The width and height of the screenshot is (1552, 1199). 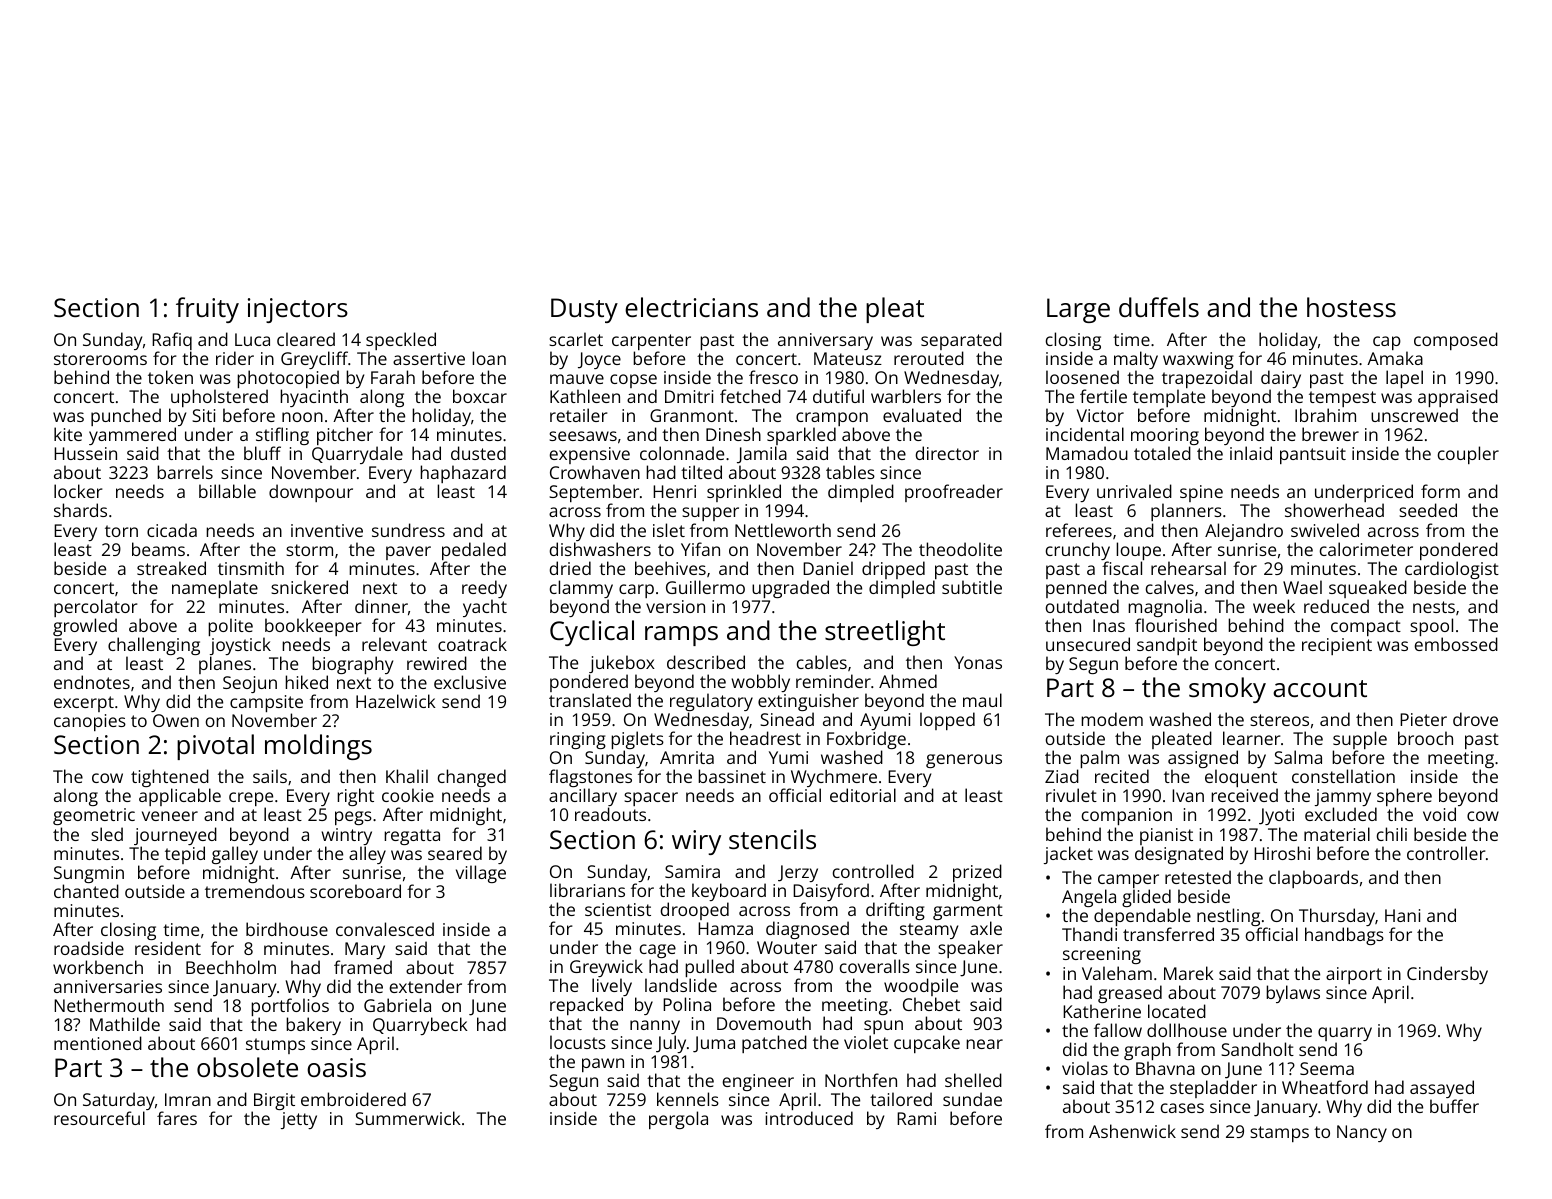 I want to click on stamps, so click(x=1279, y=1134).
